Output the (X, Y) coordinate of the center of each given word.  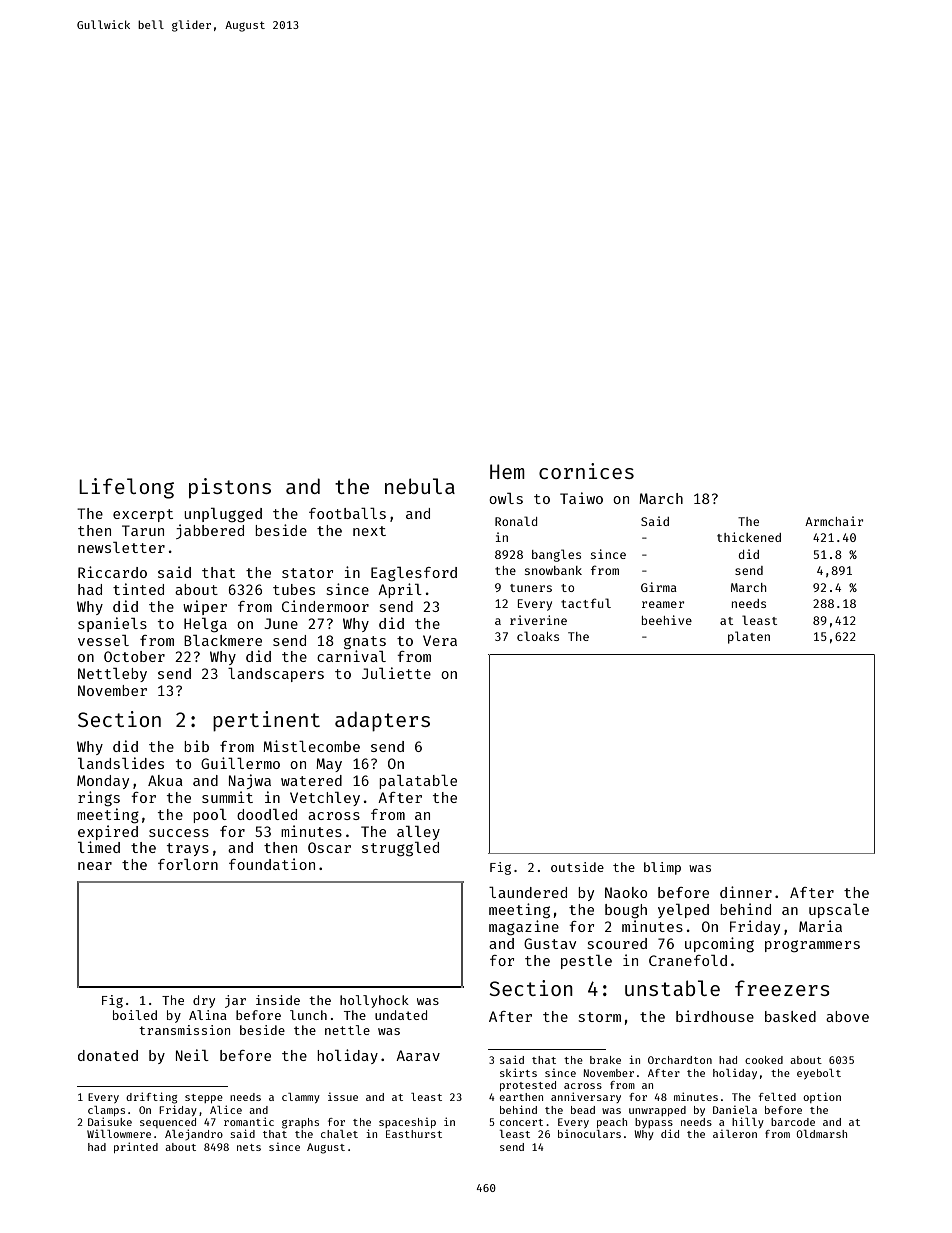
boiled (135, 1015)
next (369, 531)
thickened (749, 537)
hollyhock (374, 1001)
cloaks (538, 636)
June (281, 623)
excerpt (143, 515)
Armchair (834, 521)
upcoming (719, 944)
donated (108, 1055)
